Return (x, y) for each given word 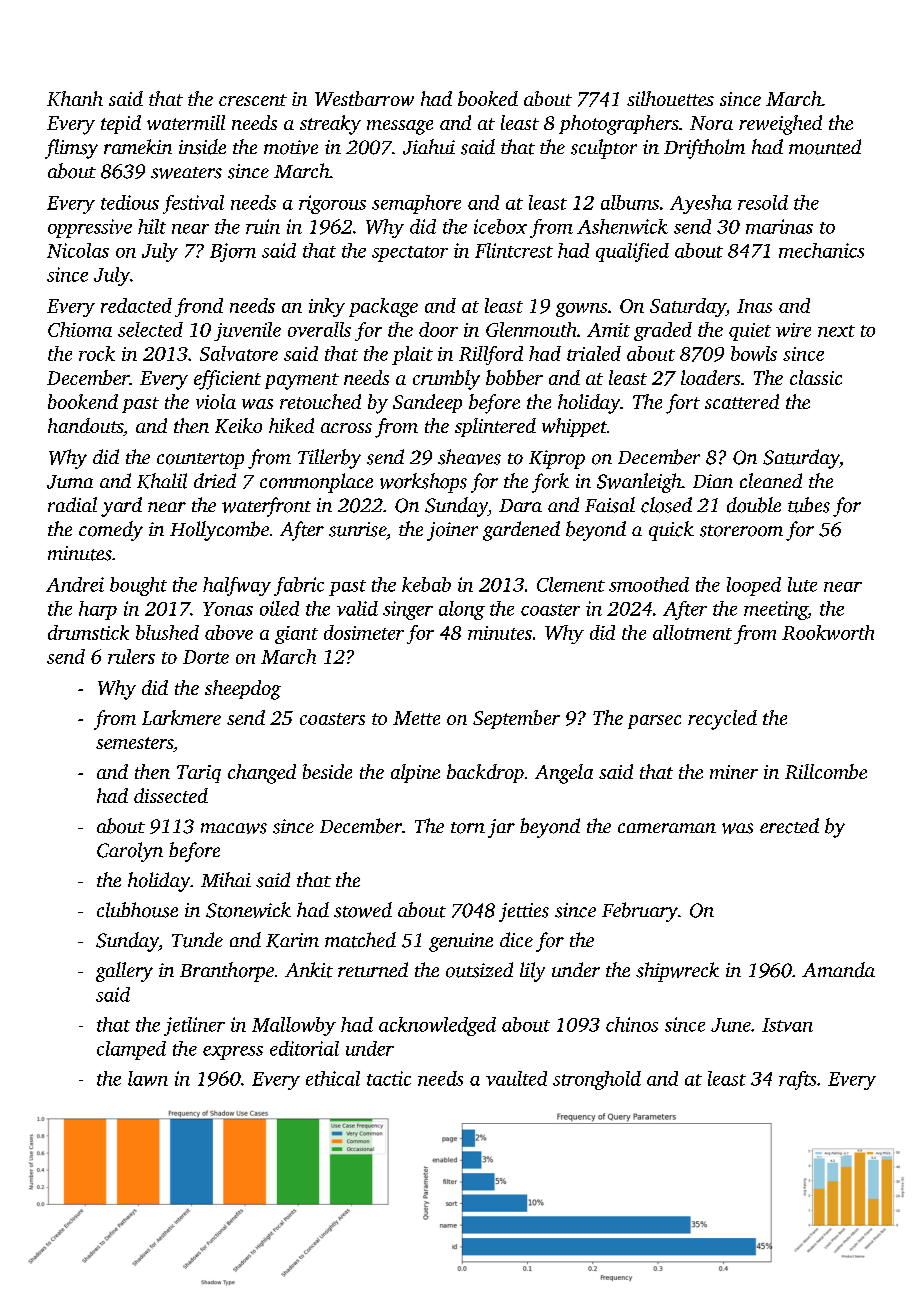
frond (199, 307)
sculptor (604, 149)
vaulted (516, 1078)
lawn (148, 1078)
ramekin (138, 146)
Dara (520, 505)
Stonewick (248, 910)
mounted (825, 147)
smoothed (649, 584)
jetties (524, 912)
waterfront (266, 507)
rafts (797, 1080)
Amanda (838, 970)
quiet (750, 332)
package (383, 307)
